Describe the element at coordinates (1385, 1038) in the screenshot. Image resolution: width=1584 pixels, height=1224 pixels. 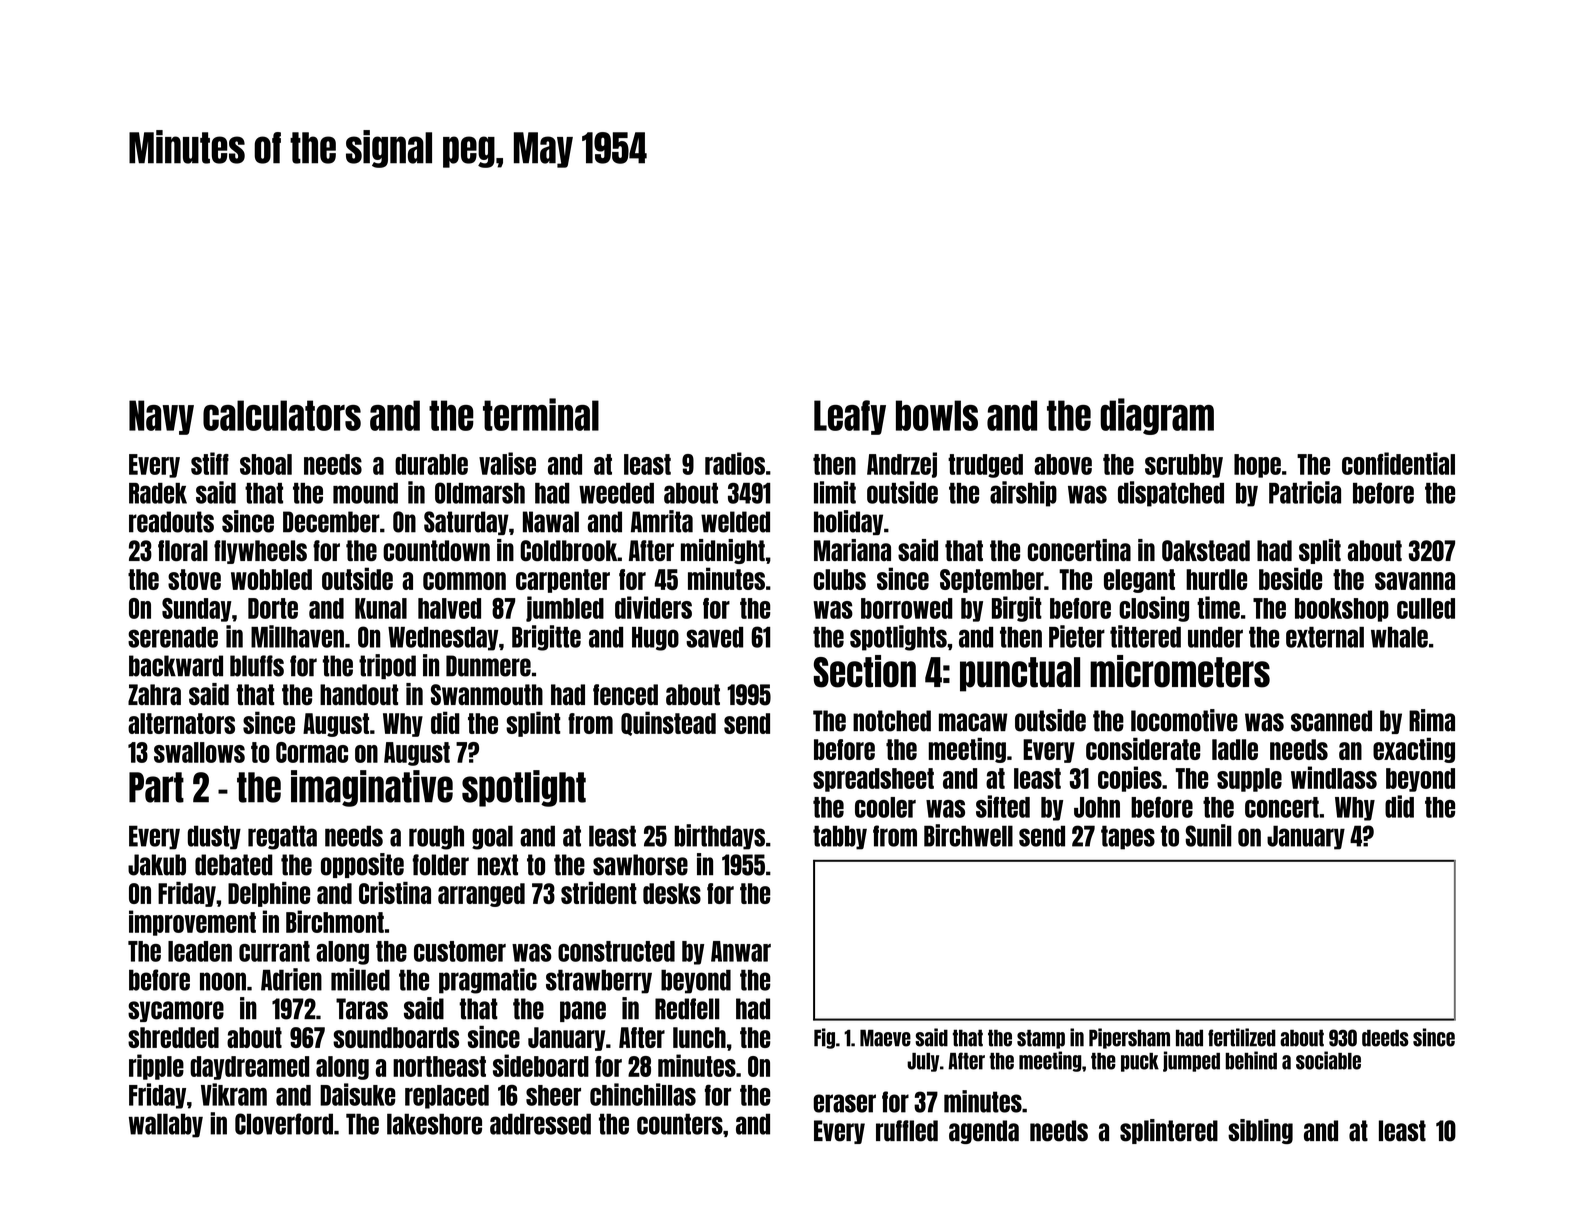
I see `deeds` at that location.
